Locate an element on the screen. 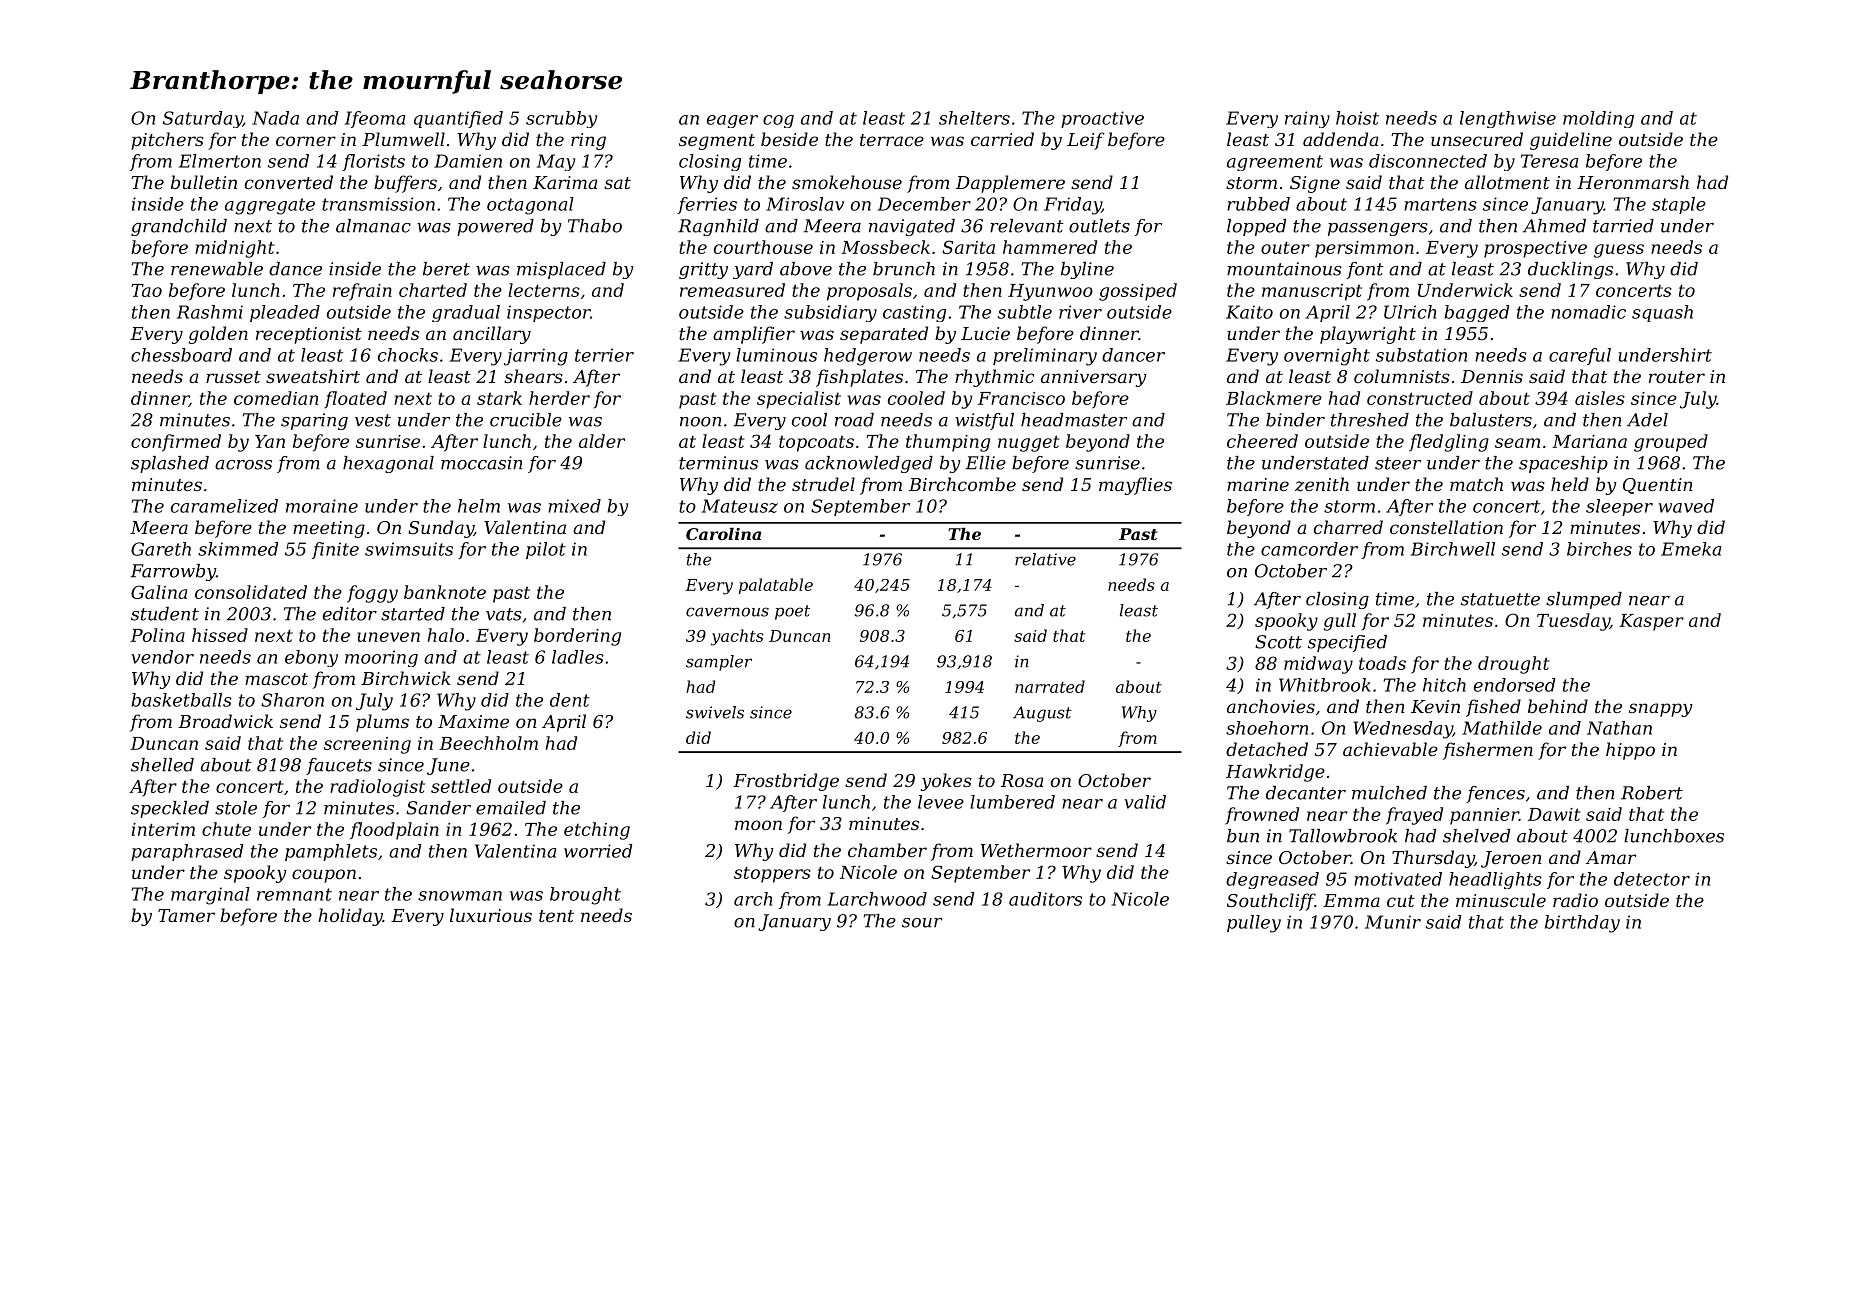 The height and width of the screenshot is (1315, 1860). sampler is located at coordinates (719, 663).
